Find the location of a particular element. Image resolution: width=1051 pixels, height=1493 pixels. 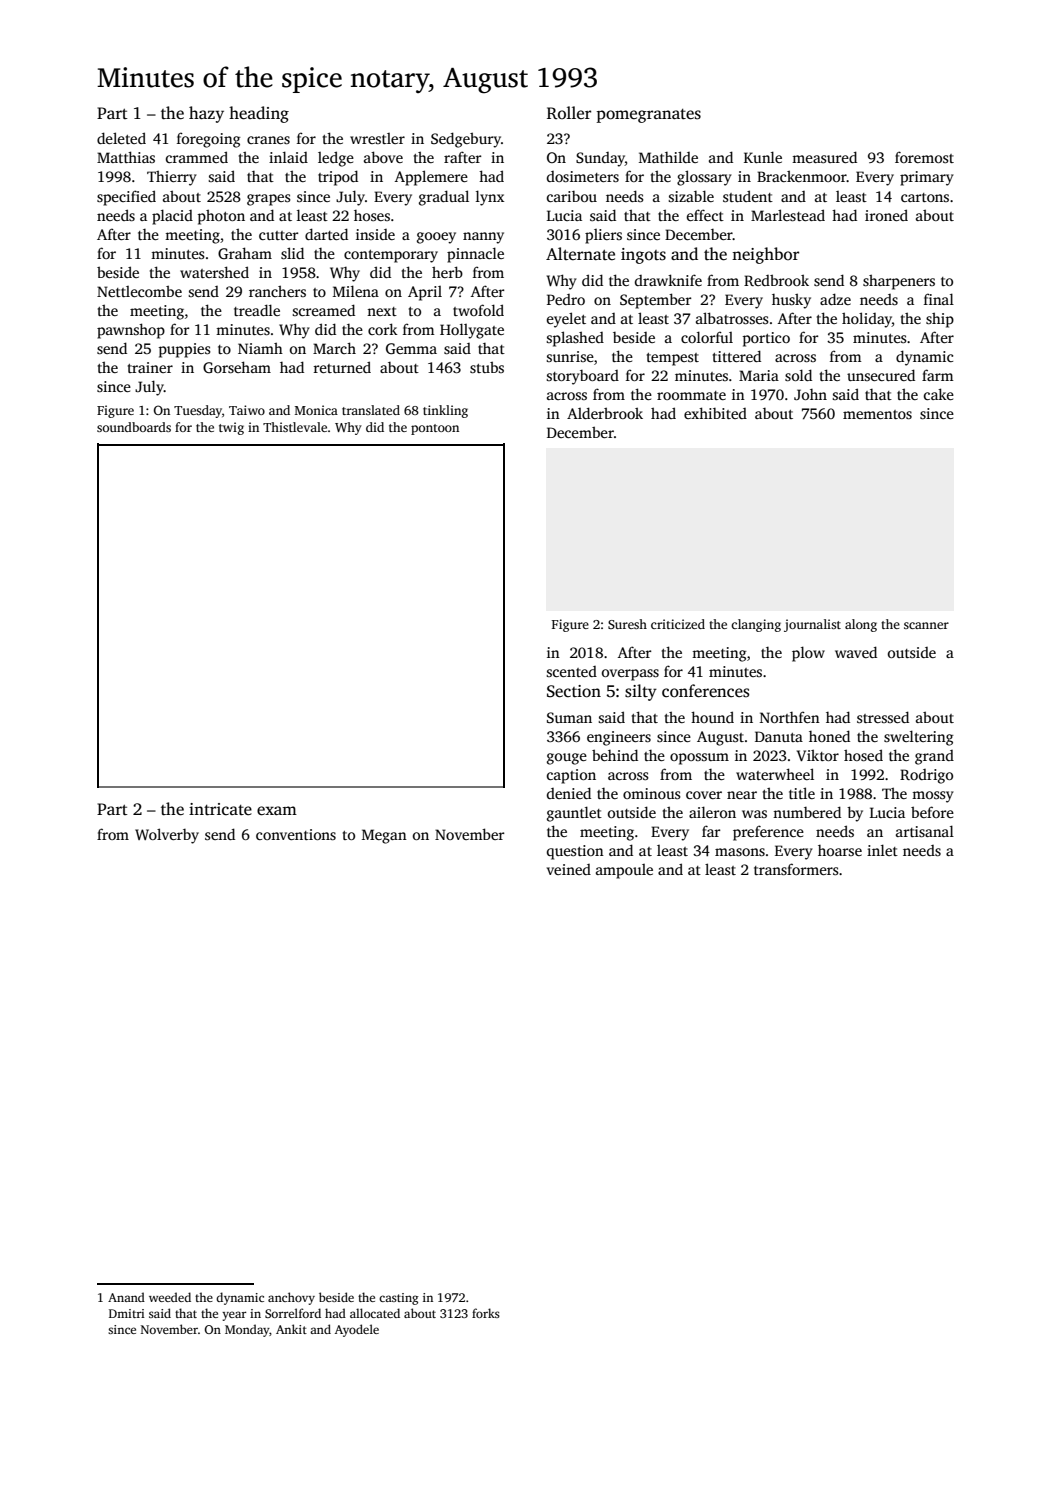

inlet is located at coordinates (882, 850).
